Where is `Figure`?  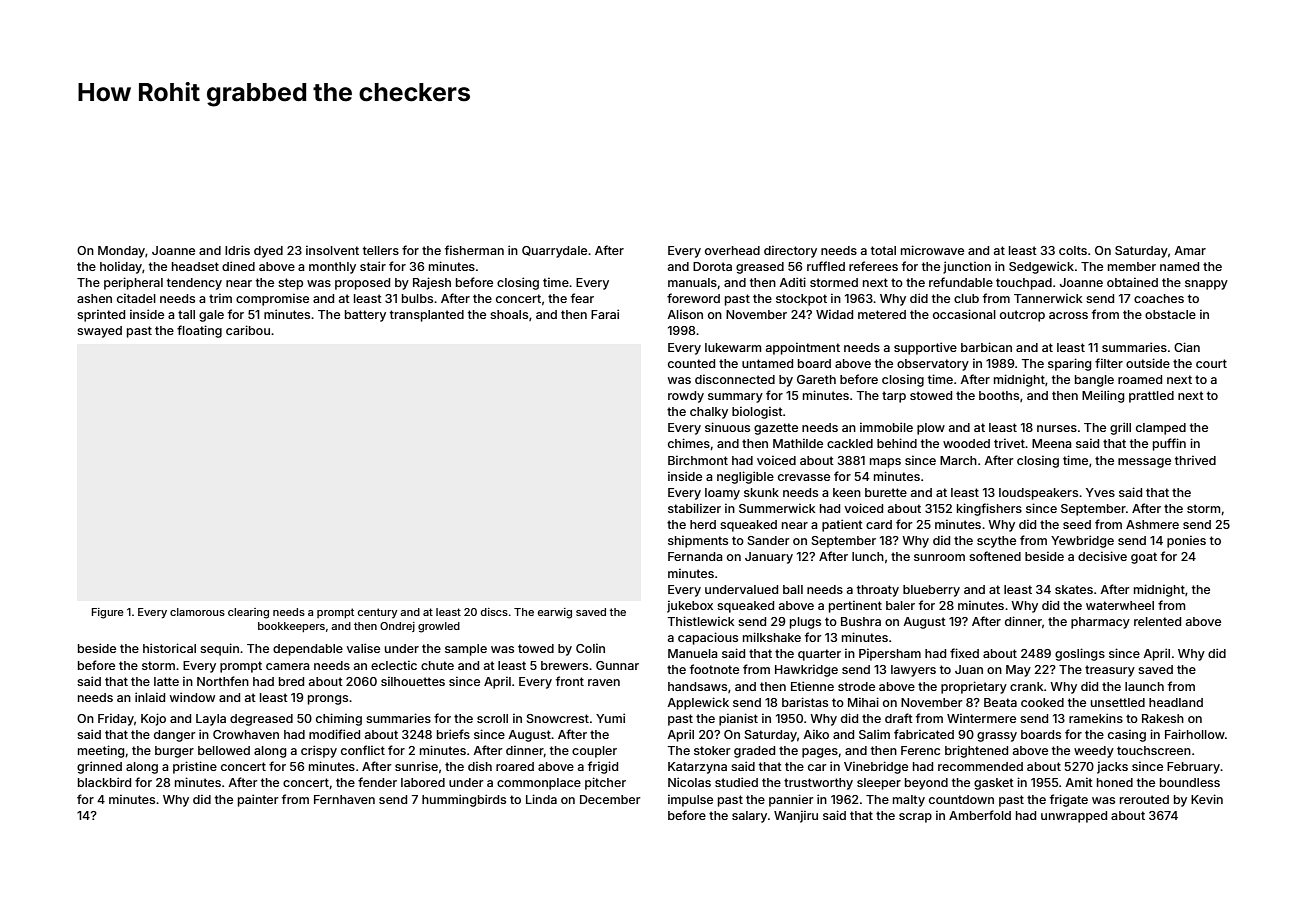
Figure is located at coordinates (108, 613).
